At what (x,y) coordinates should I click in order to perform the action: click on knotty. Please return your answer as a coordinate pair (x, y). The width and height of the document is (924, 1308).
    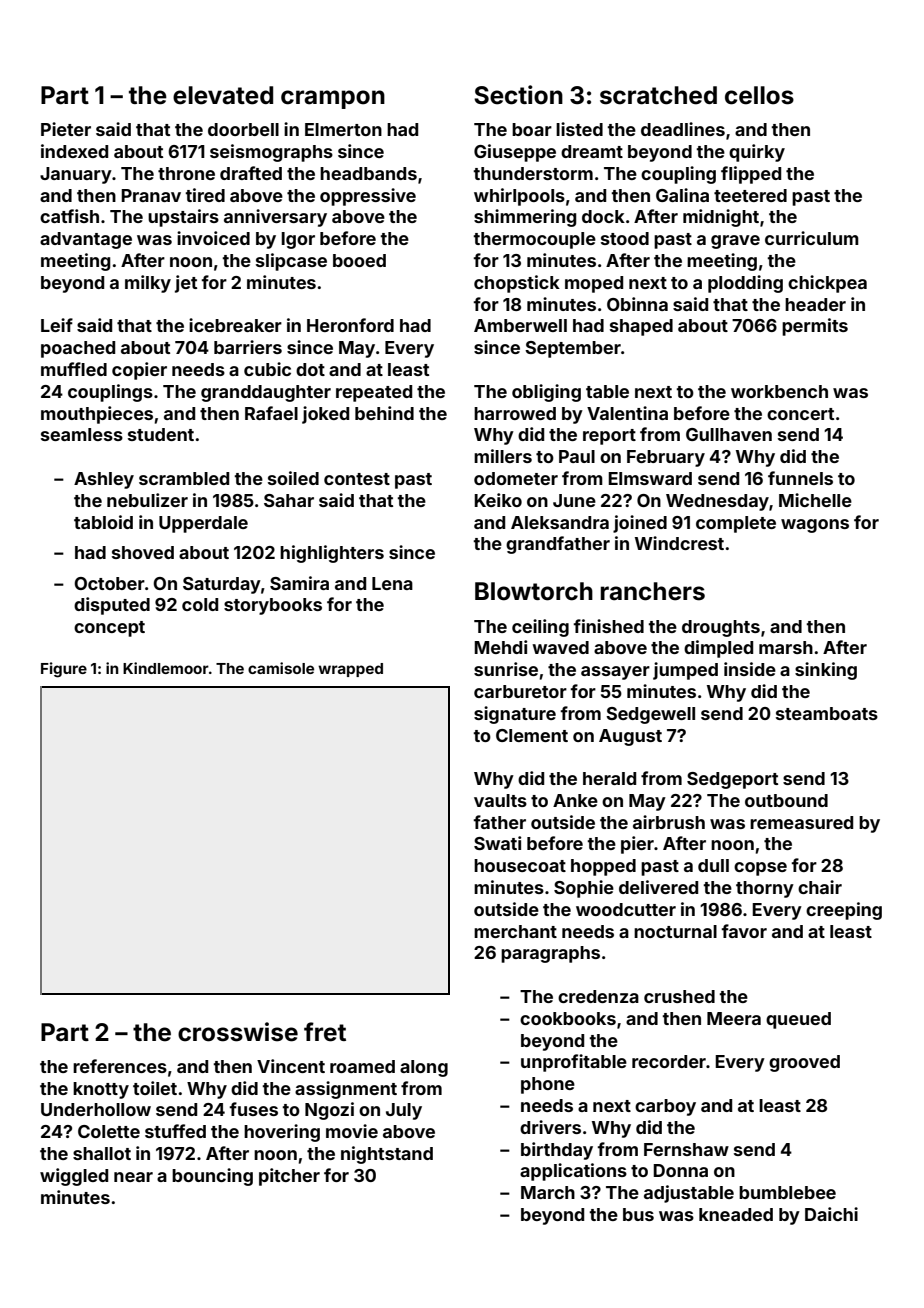
    Looking at the image, I should click on (101, 1090).
